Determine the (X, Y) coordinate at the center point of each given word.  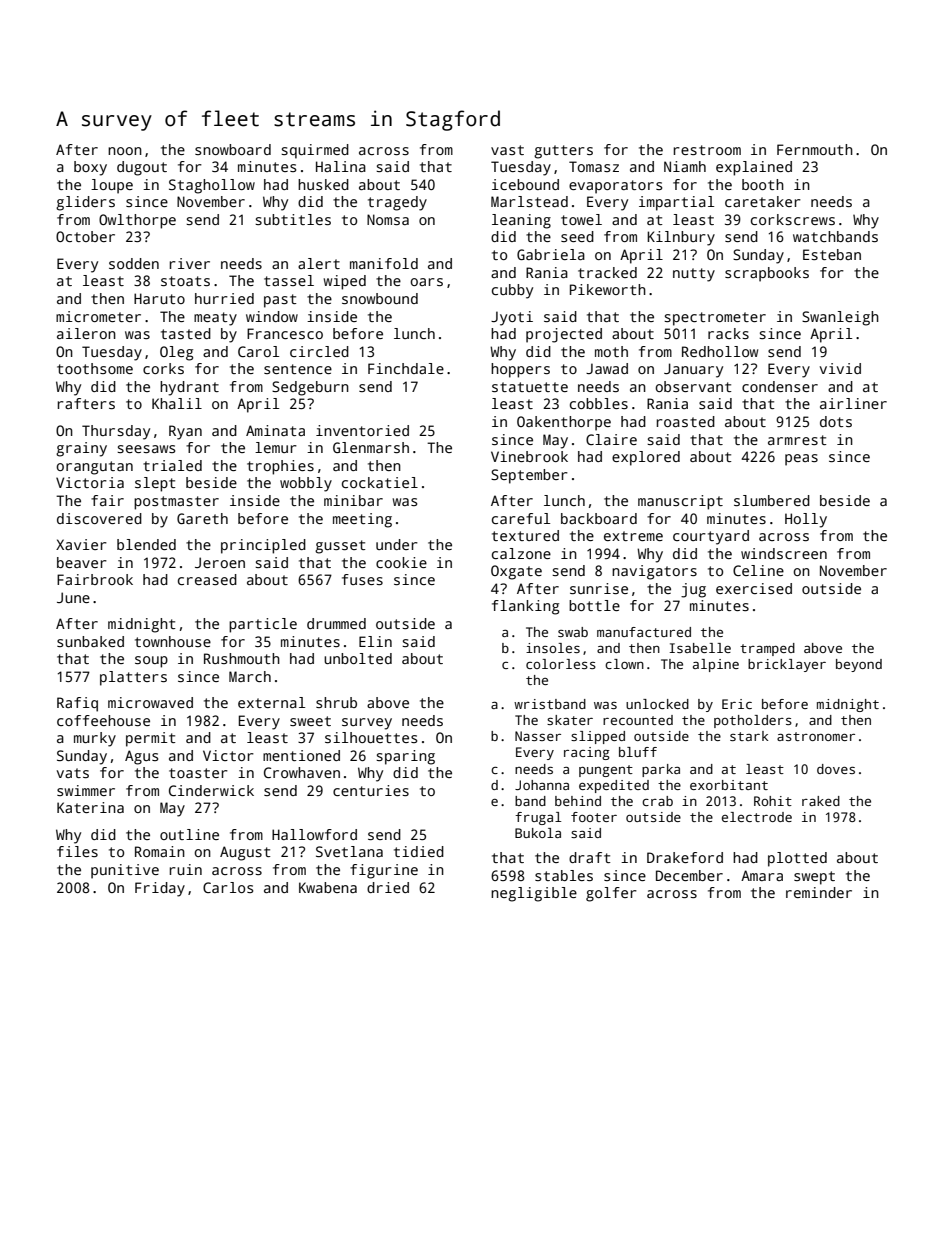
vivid (840, 368)
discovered (99, 518)
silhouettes (371, 737)
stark (749, 736)
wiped (345, 282)
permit (151, 739)
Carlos (228, 887)
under (397, 544)
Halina (341, 166)
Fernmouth (815, 149)
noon (125, 151)
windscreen (784, 553)
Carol (258, 351)
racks (728, 333)
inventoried (362, 430)
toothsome (95, 368)
